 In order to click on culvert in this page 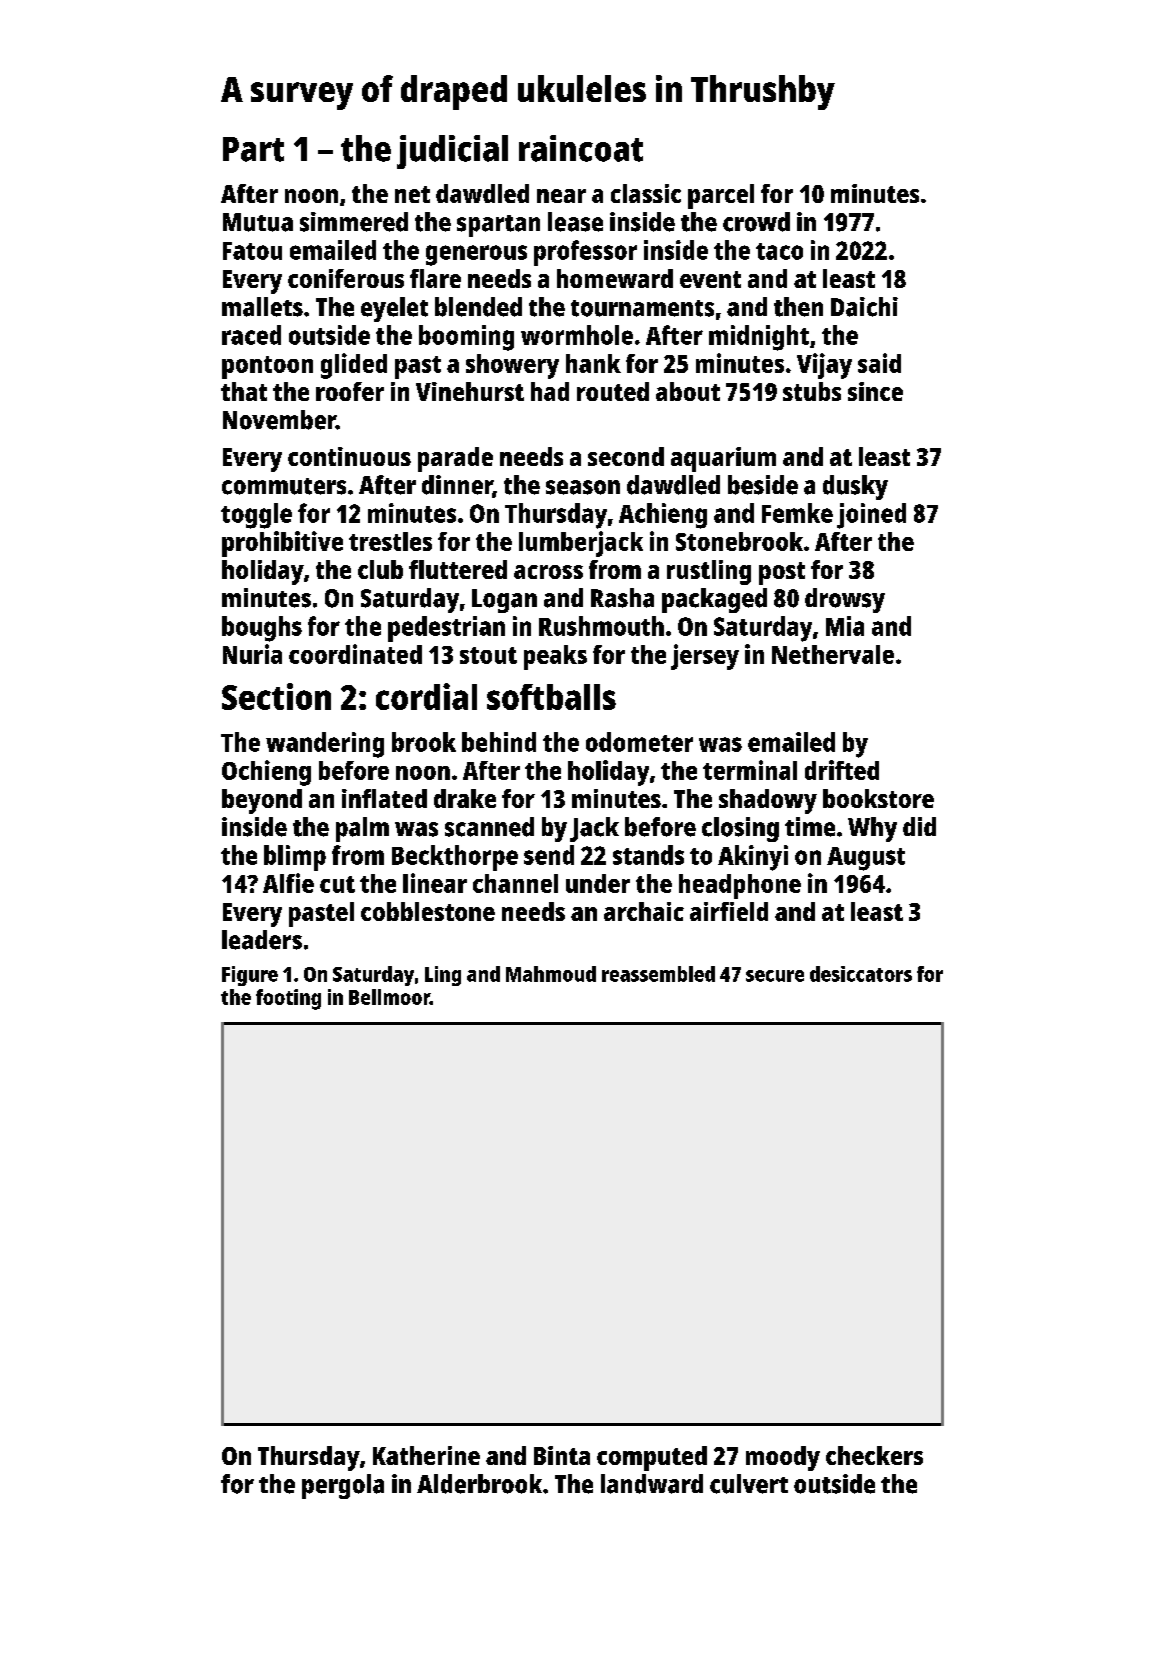, I will do `click(749, 1484)`.
